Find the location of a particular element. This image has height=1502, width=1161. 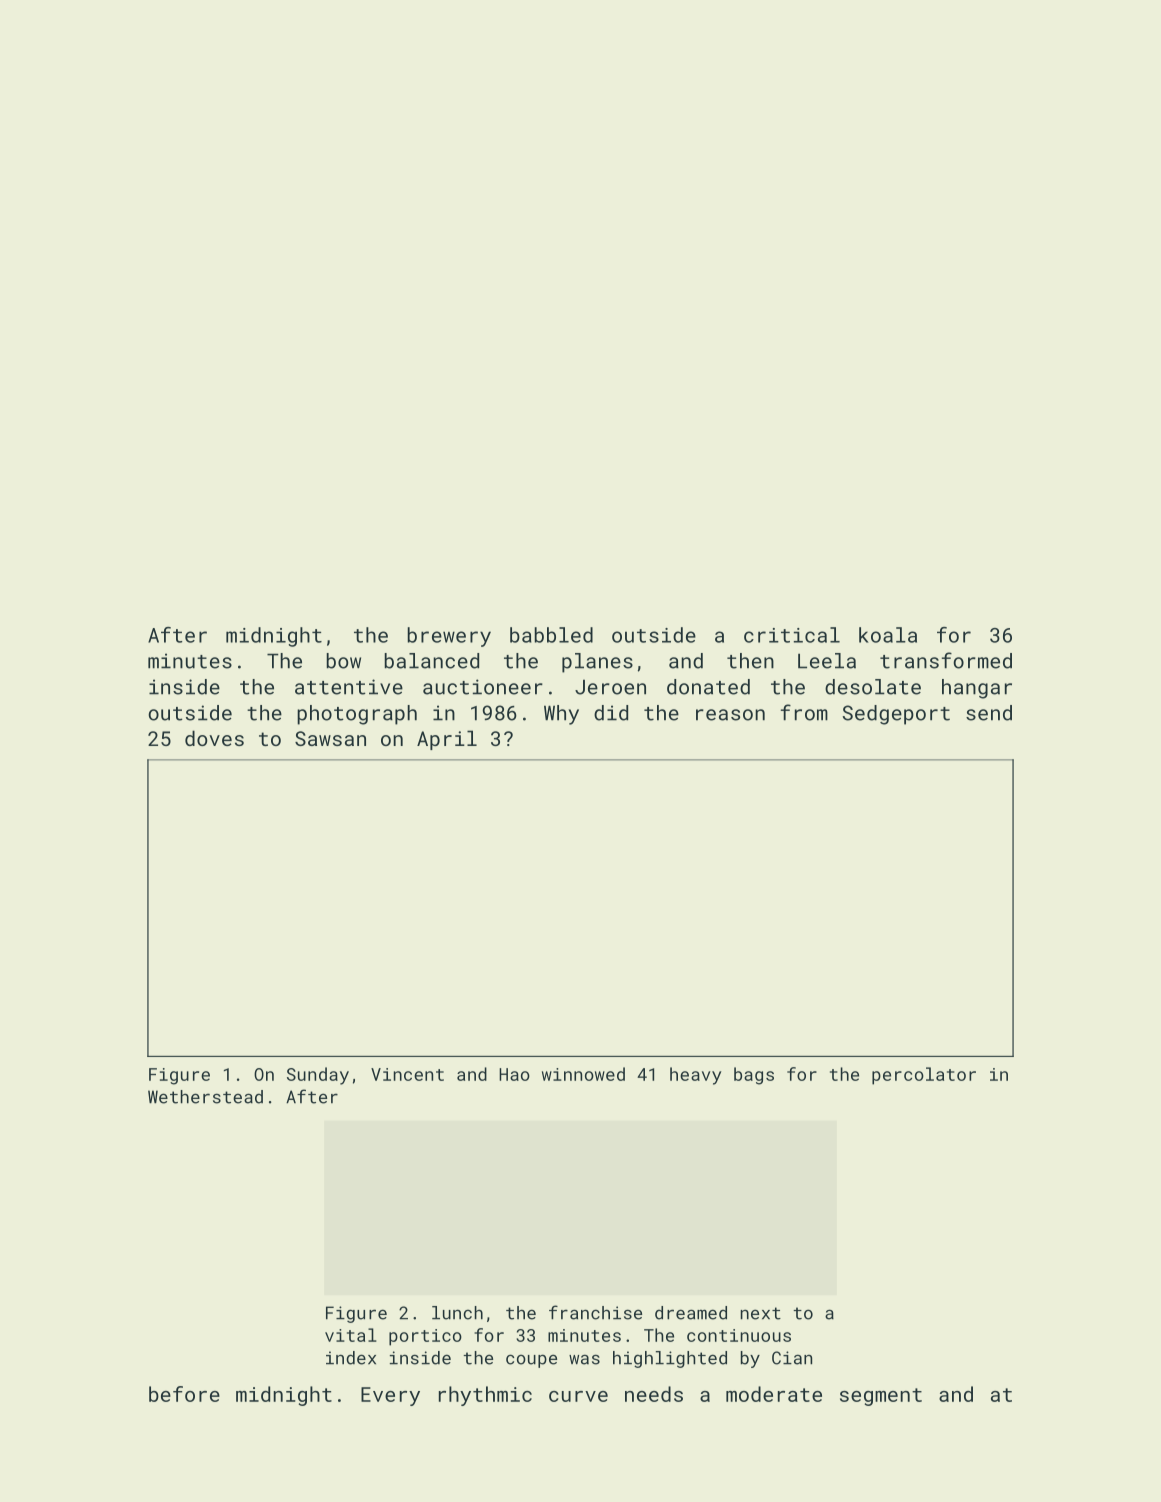

babbled is located at coordinates (551, 635).
